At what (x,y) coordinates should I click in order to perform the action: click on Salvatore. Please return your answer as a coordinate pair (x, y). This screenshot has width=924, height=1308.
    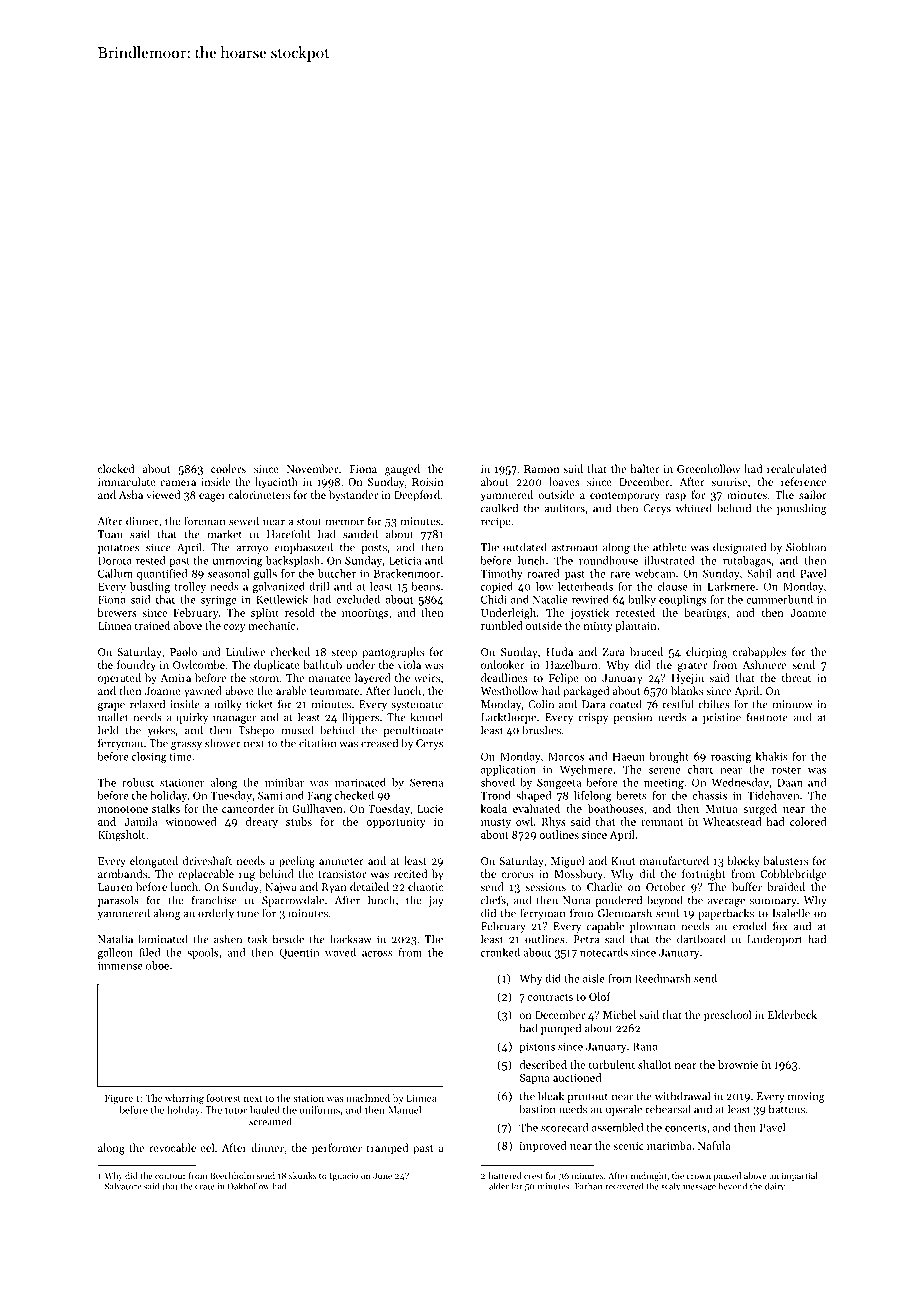
    Looking at the image, I should click on (123, 1186).
